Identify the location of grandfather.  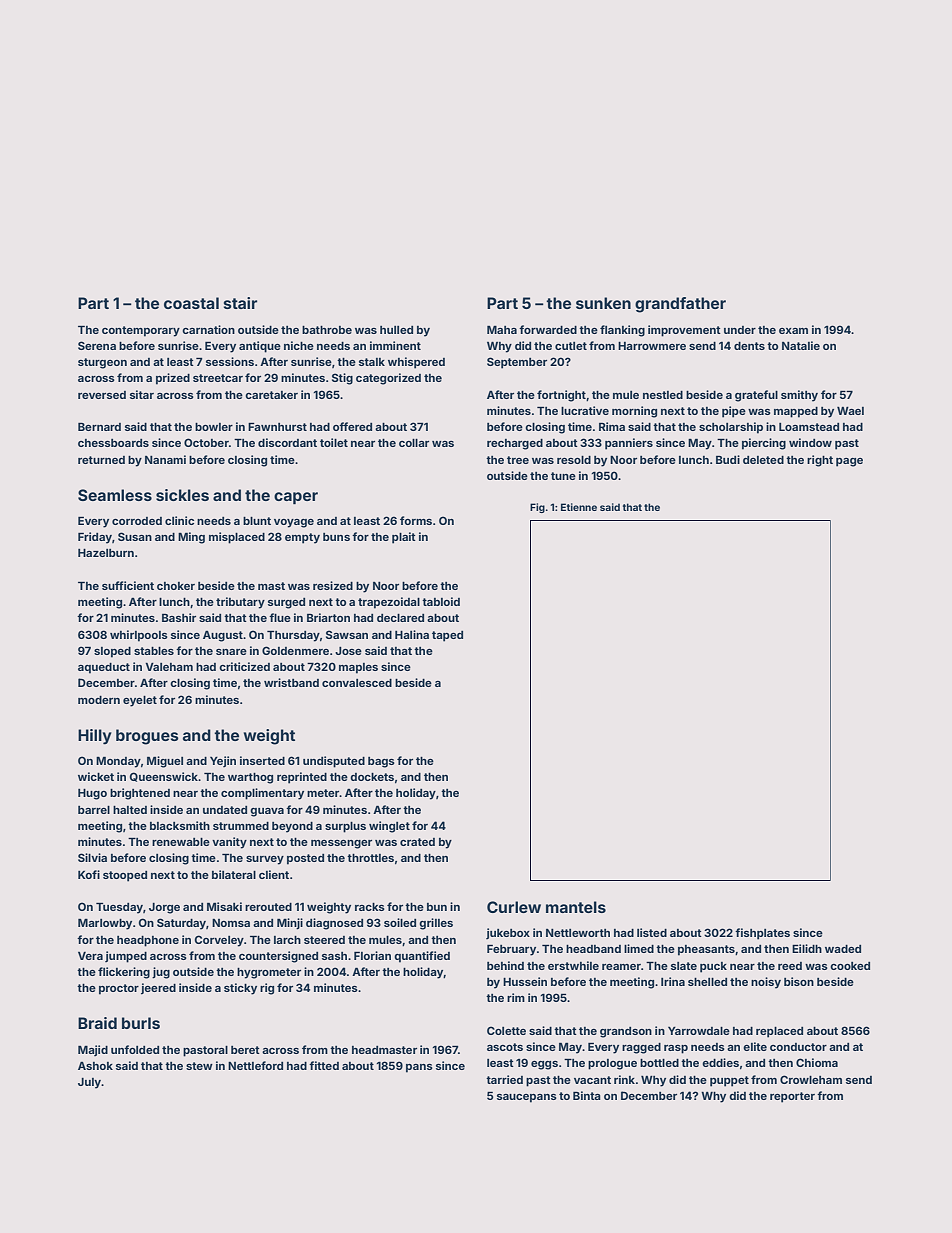
(680, 305).
